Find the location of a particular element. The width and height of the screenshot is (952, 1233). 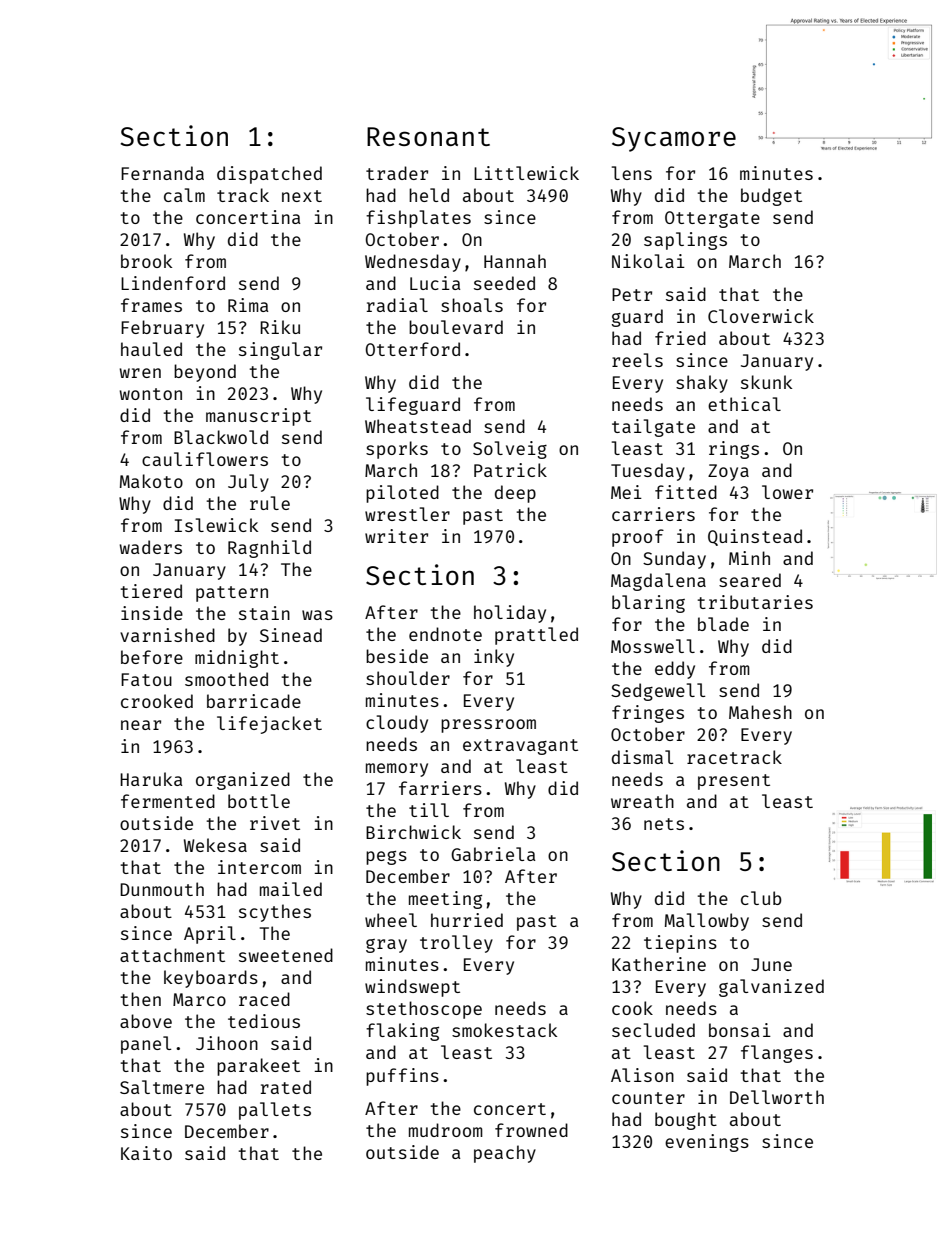

barricade is located at coordinates (254, 701).
